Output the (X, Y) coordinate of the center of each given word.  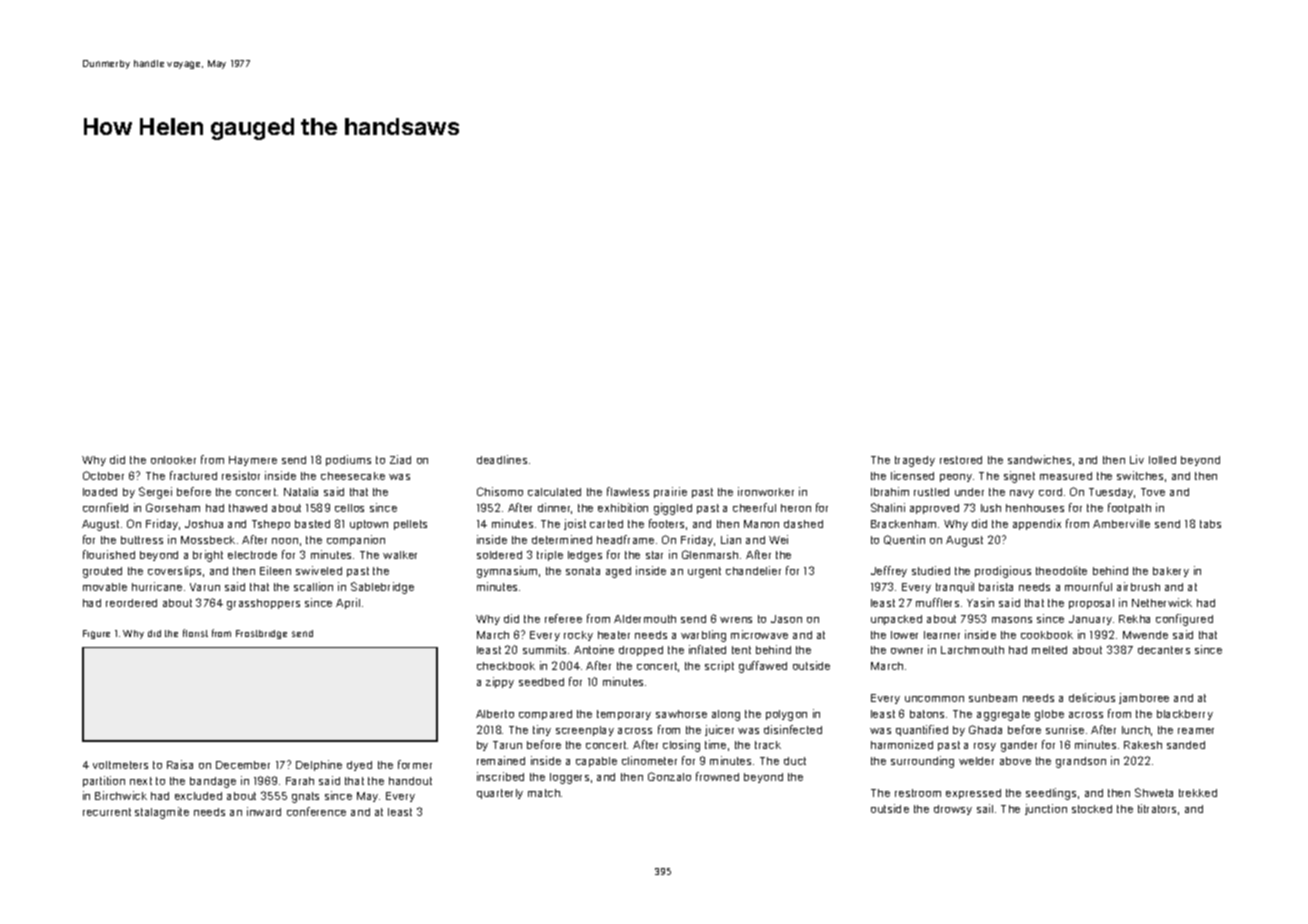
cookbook (1047, 635)
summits (544, 649)
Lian (731, 539)
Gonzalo (669, 776)
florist (195, 633)
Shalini (888, 507)
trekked (1198, 793)
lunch (1136, 730)
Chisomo (500, 491)
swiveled (319, 570)
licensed (912, 475)
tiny (542, 730)
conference (316, 811)
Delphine (319, 765)
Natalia (301, 491)
